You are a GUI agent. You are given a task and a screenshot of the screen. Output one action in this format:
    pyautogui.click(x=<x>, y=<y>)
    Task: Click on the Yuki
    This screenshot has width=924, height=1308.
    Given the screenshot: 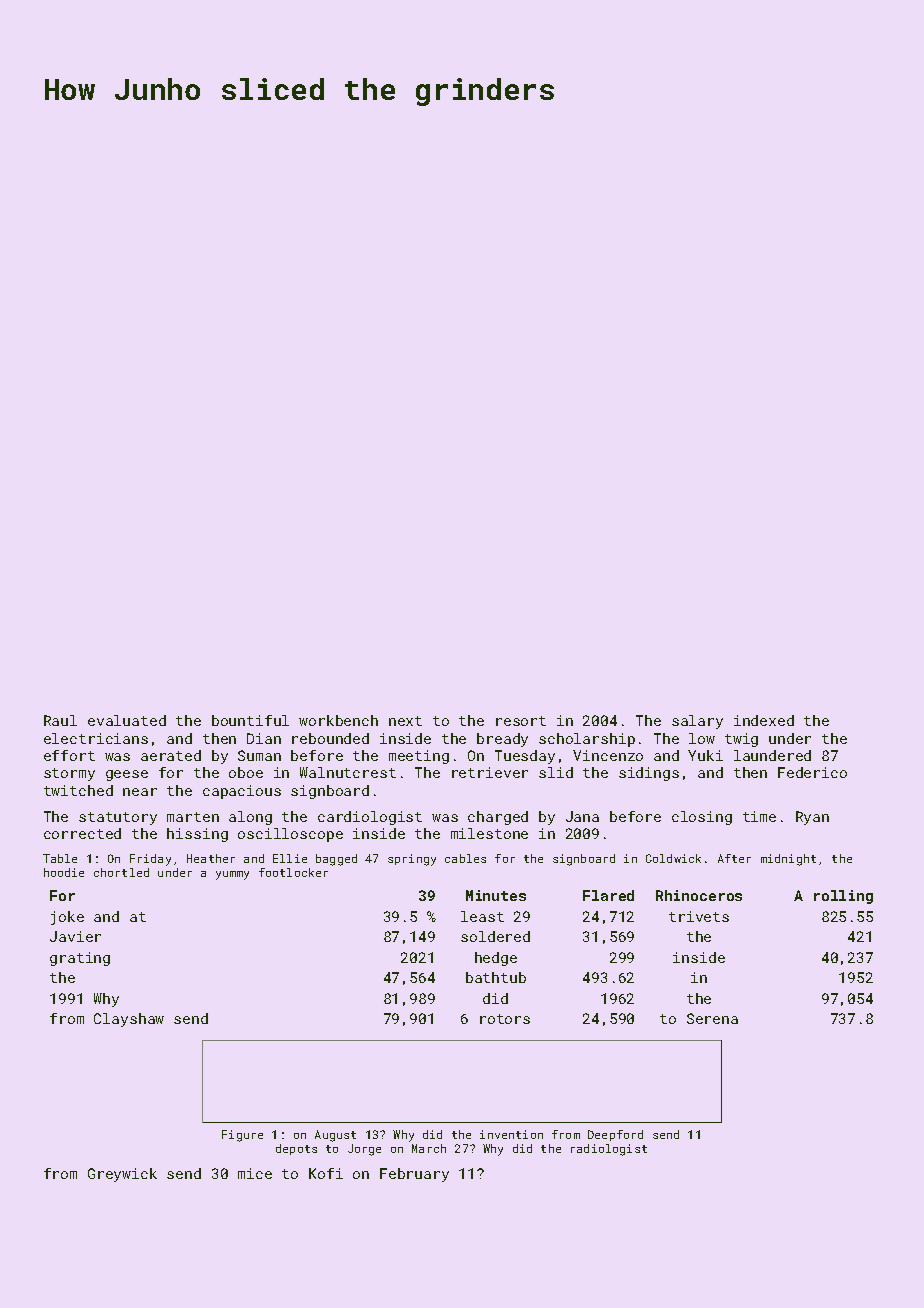 What is the action you would take?
    pyautogui.click(x=705, y=755)
